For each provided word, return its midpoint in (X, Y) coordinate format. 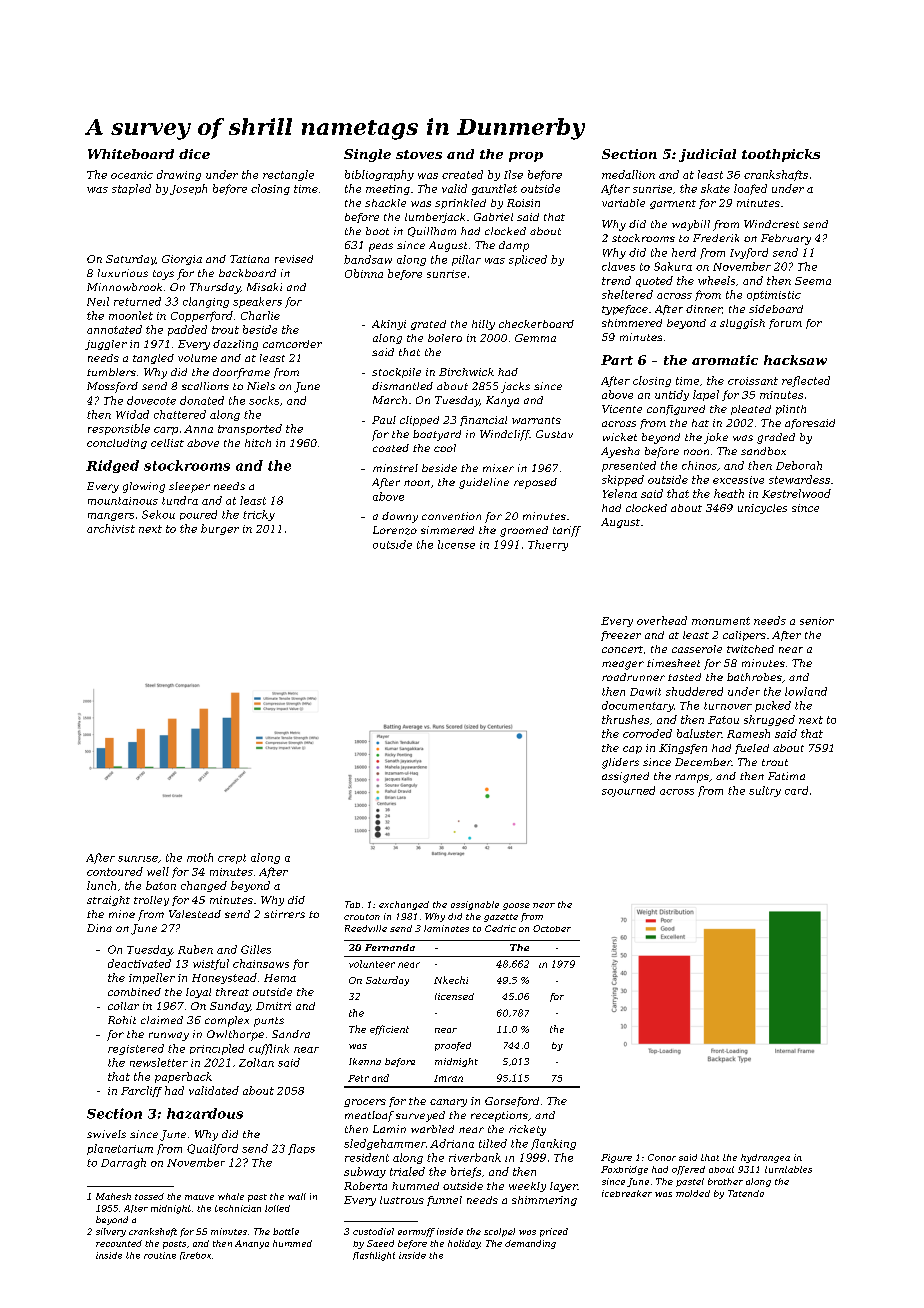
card (796, 790)
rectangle (288, 175)
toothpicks (781, 155)
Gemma (535, 338)
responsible (119, 429)
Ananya (252, 1244)
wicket (620, 437)
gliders (620, 763)
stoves (419, 154)
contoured (115, 871)
